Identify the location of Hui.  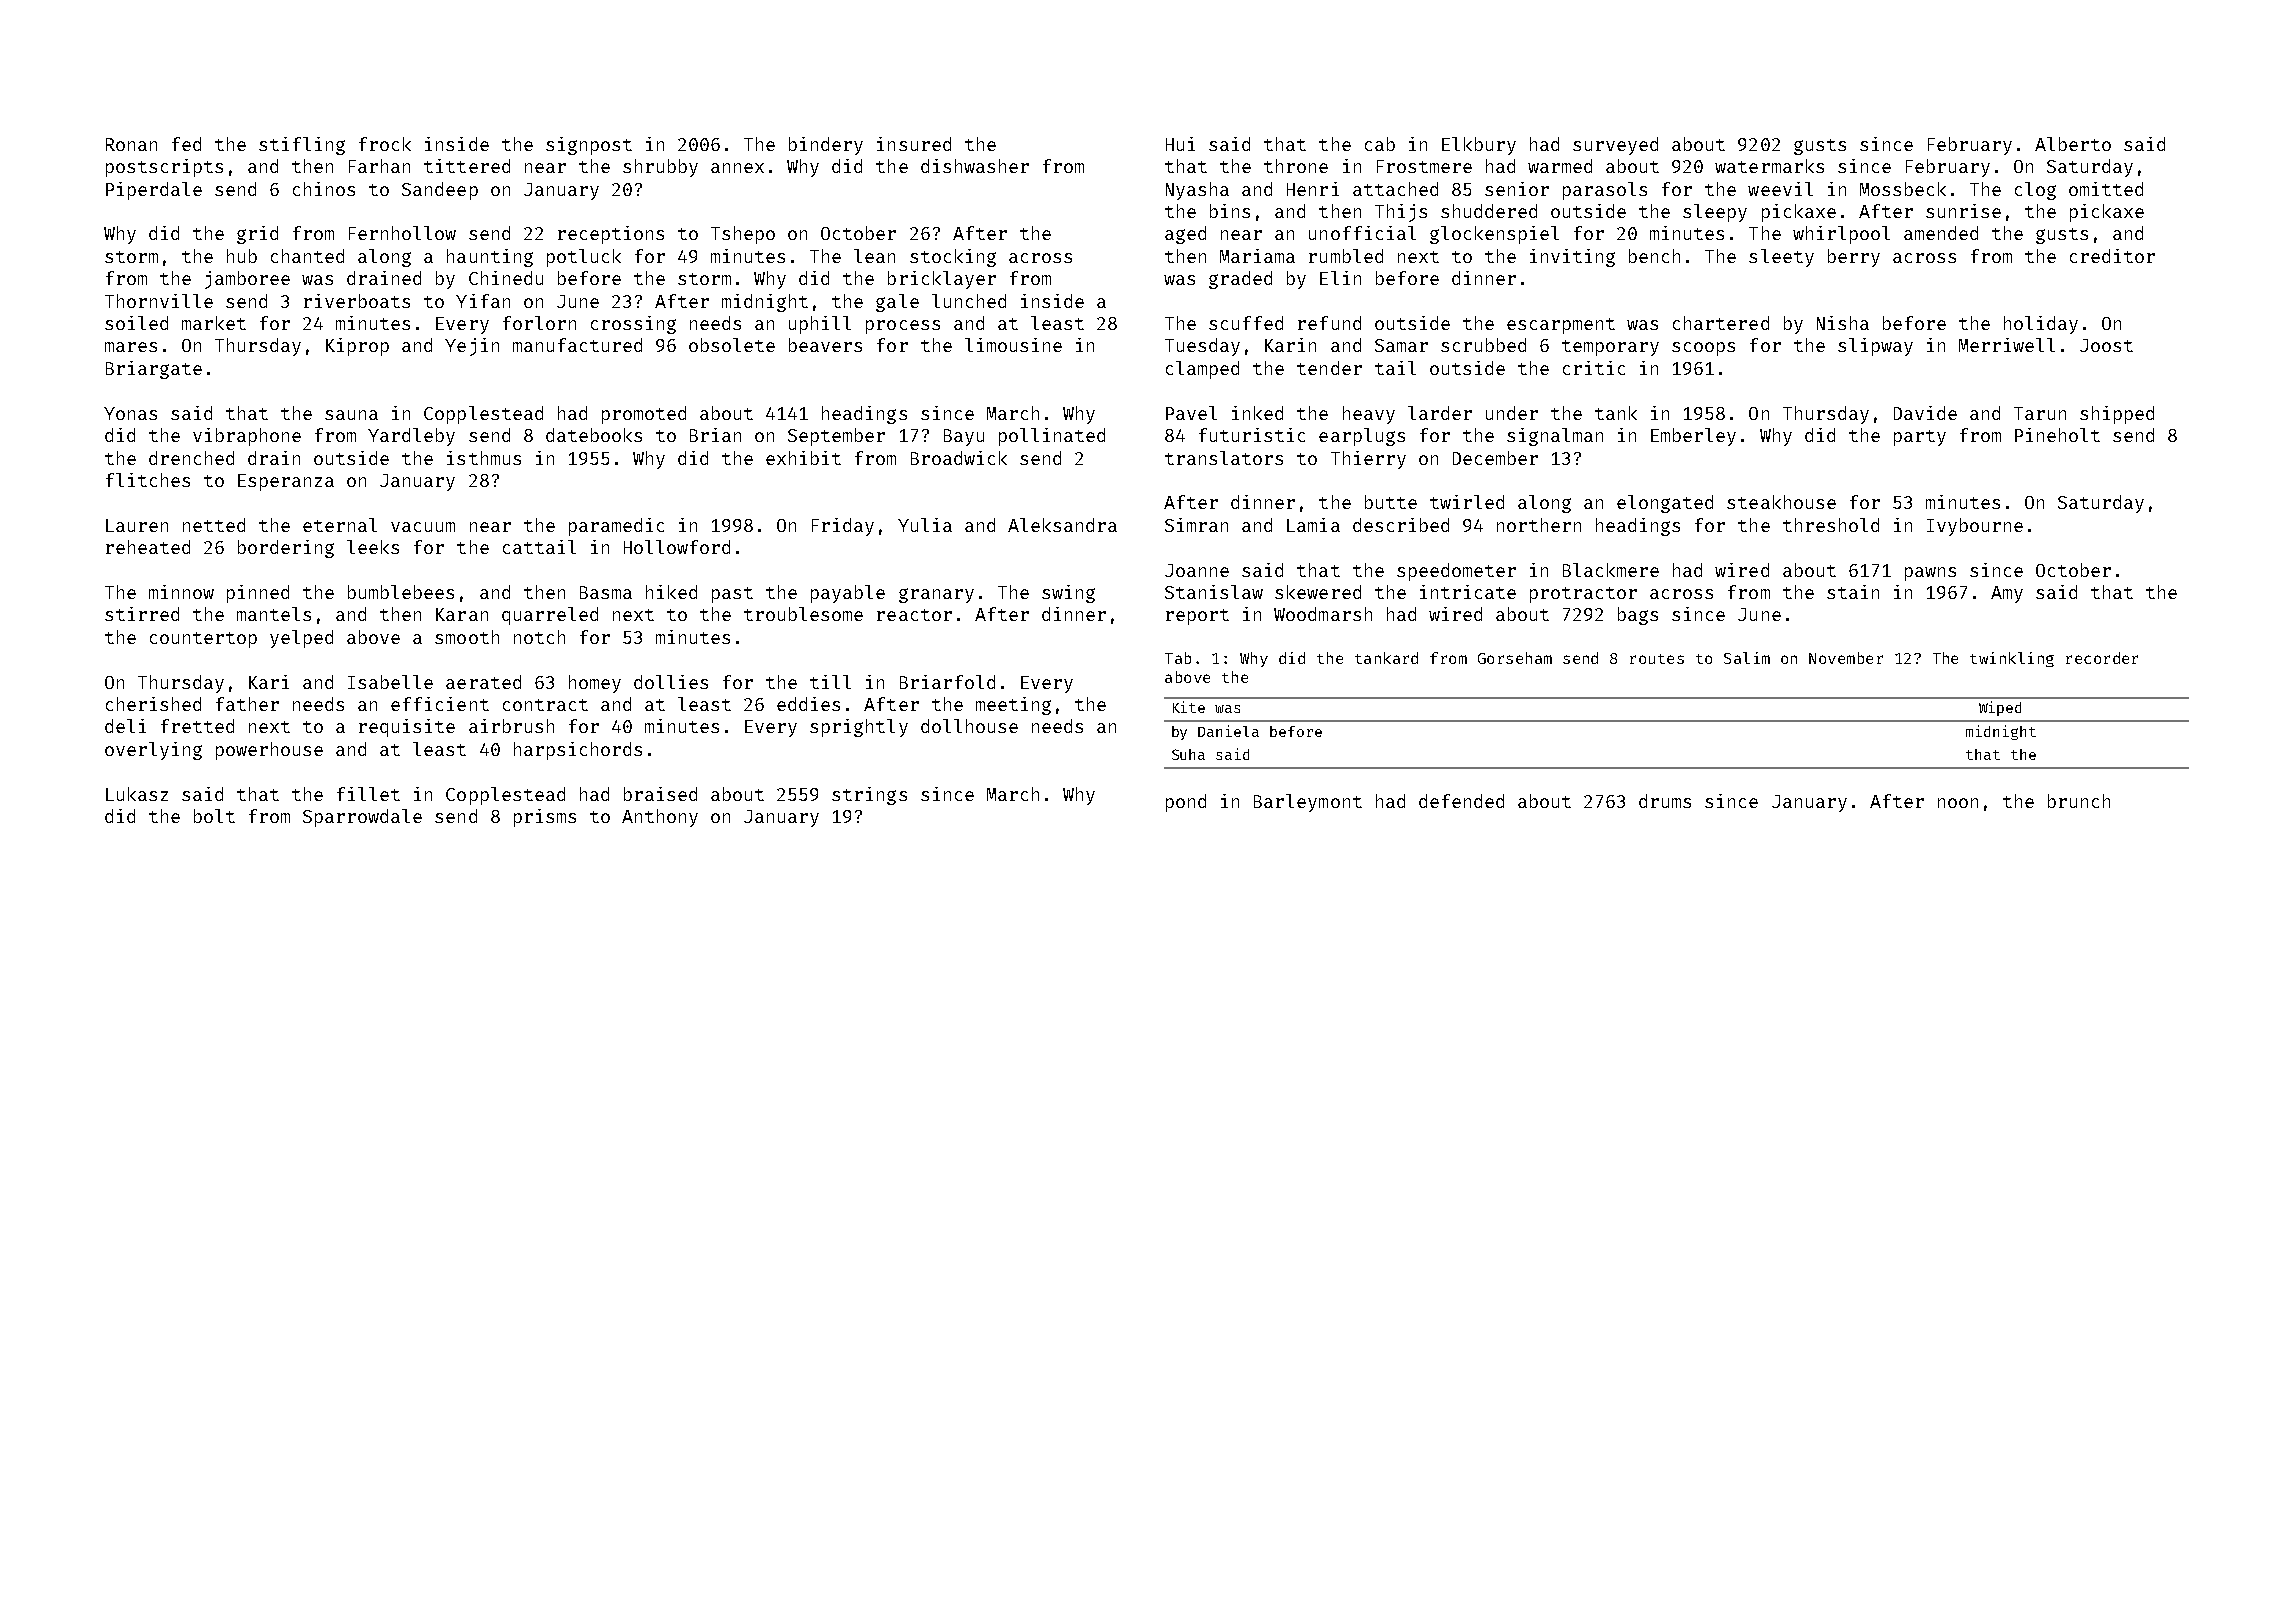
(1180, 144).
